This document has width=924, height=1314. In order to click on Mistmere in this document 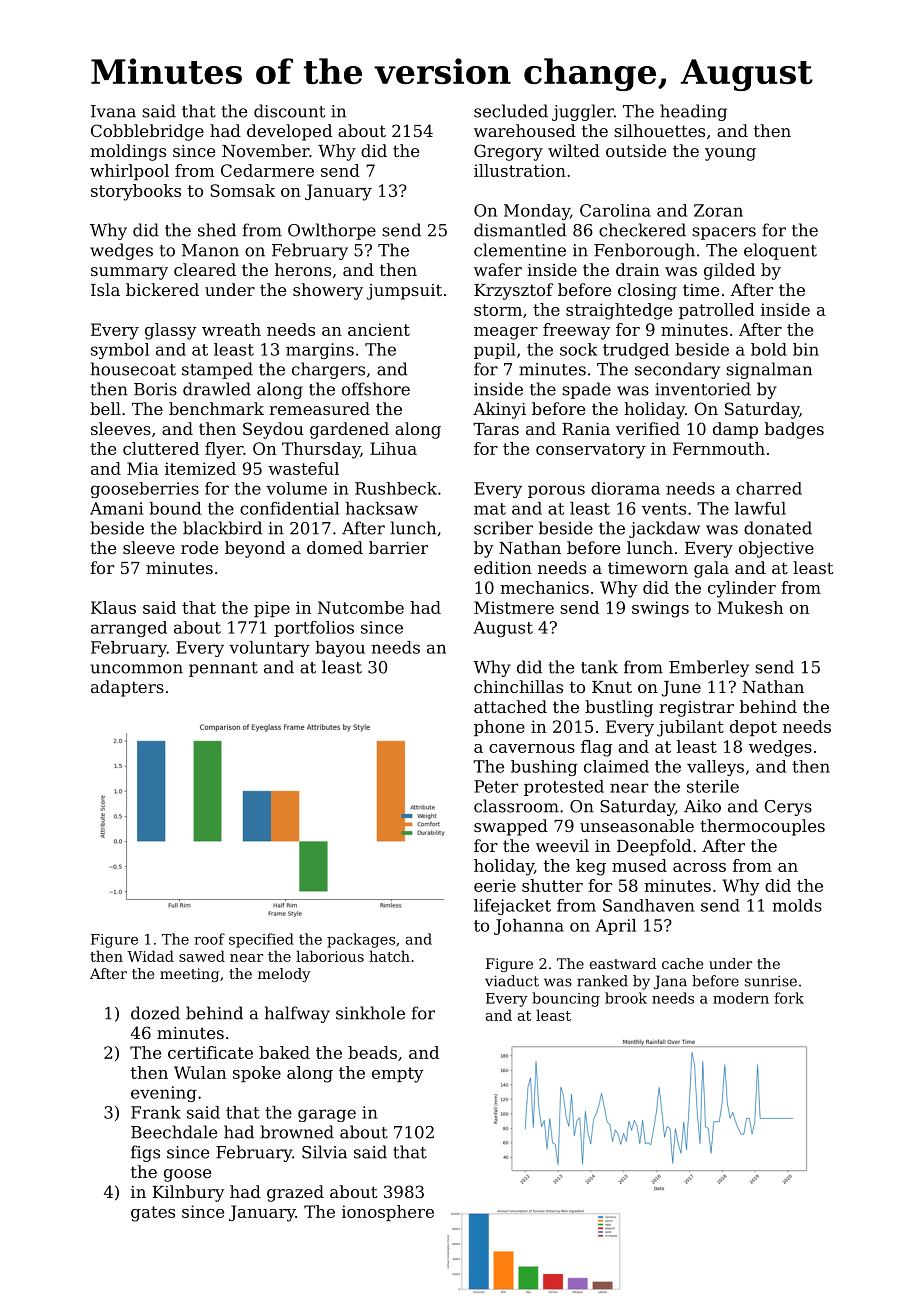, I will do `click(514, 607)`.
